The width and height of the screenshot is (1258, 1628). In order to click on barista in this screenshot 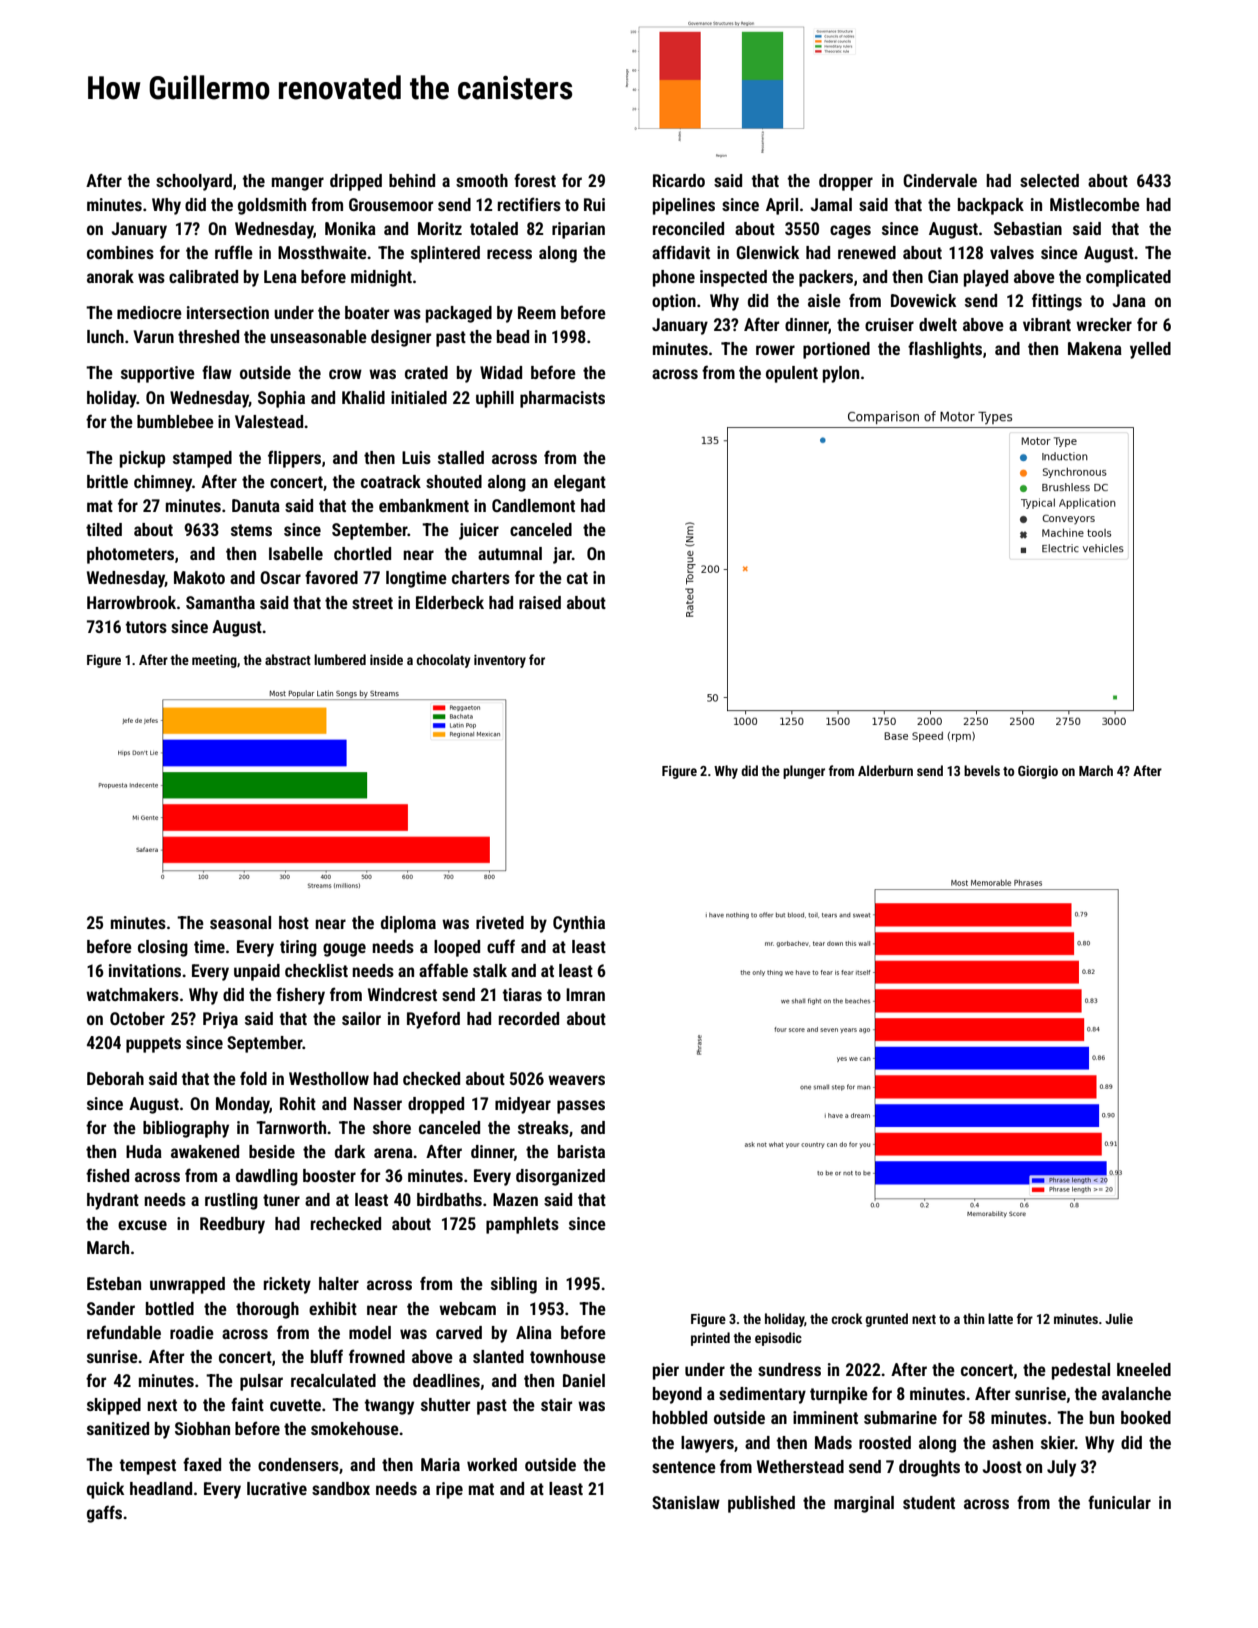, I will do `click(581, 1151)`.
